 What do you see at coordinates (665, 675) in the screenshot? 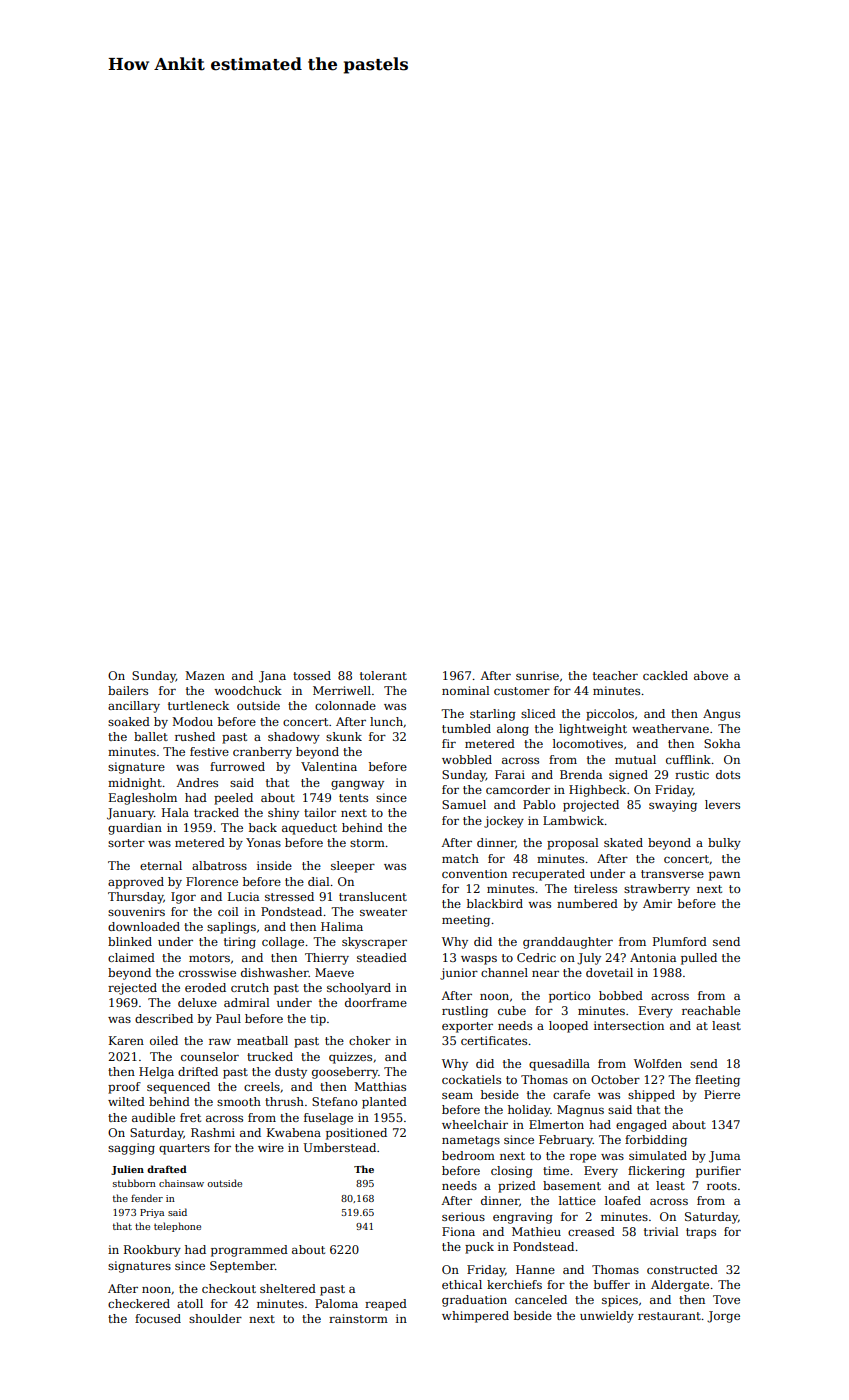
I see `cackled` at bounding box center [665, 675].
